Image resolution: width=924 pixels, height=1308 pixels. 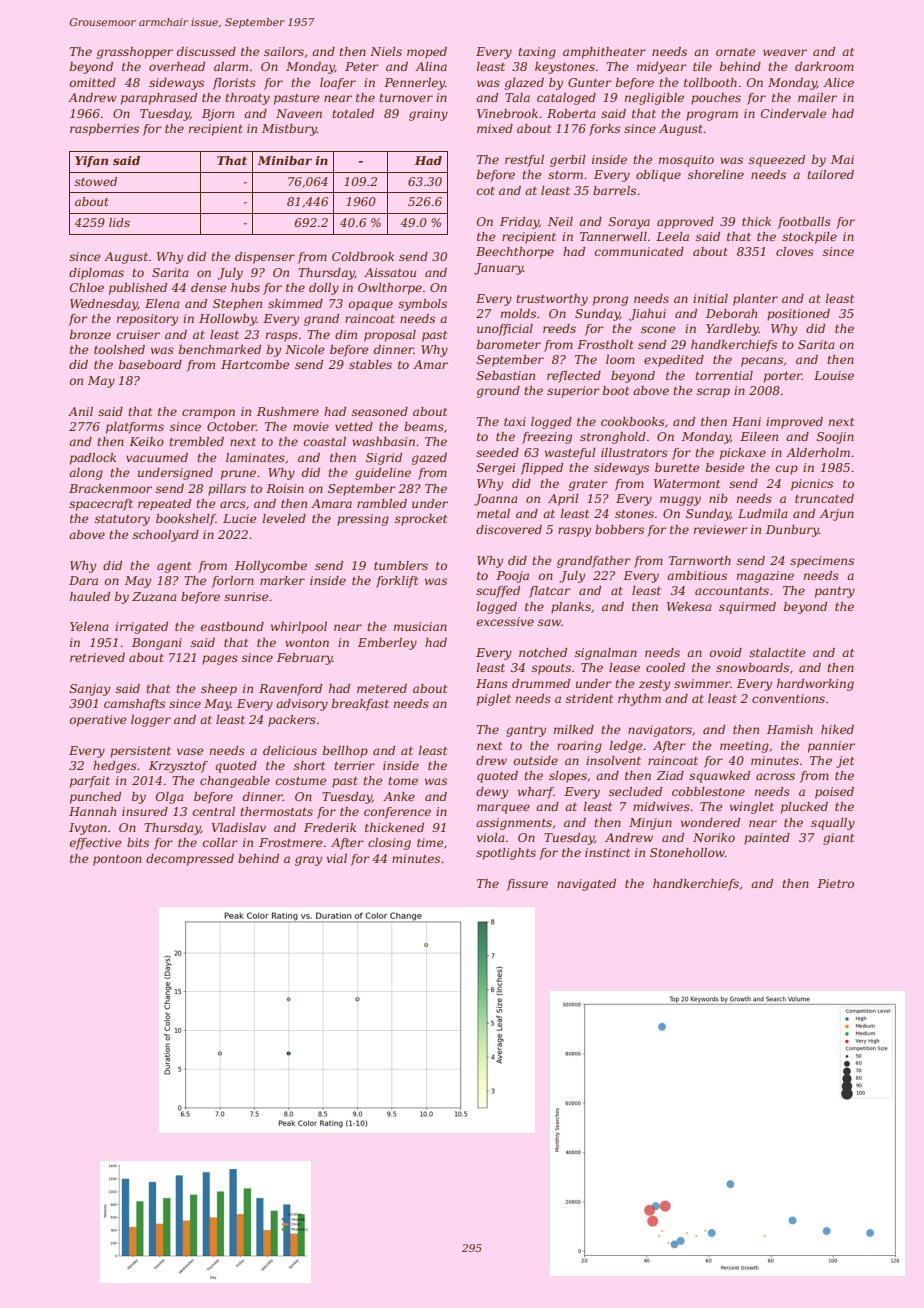 I want to click on raspberries, so click(x=104, y=130).
